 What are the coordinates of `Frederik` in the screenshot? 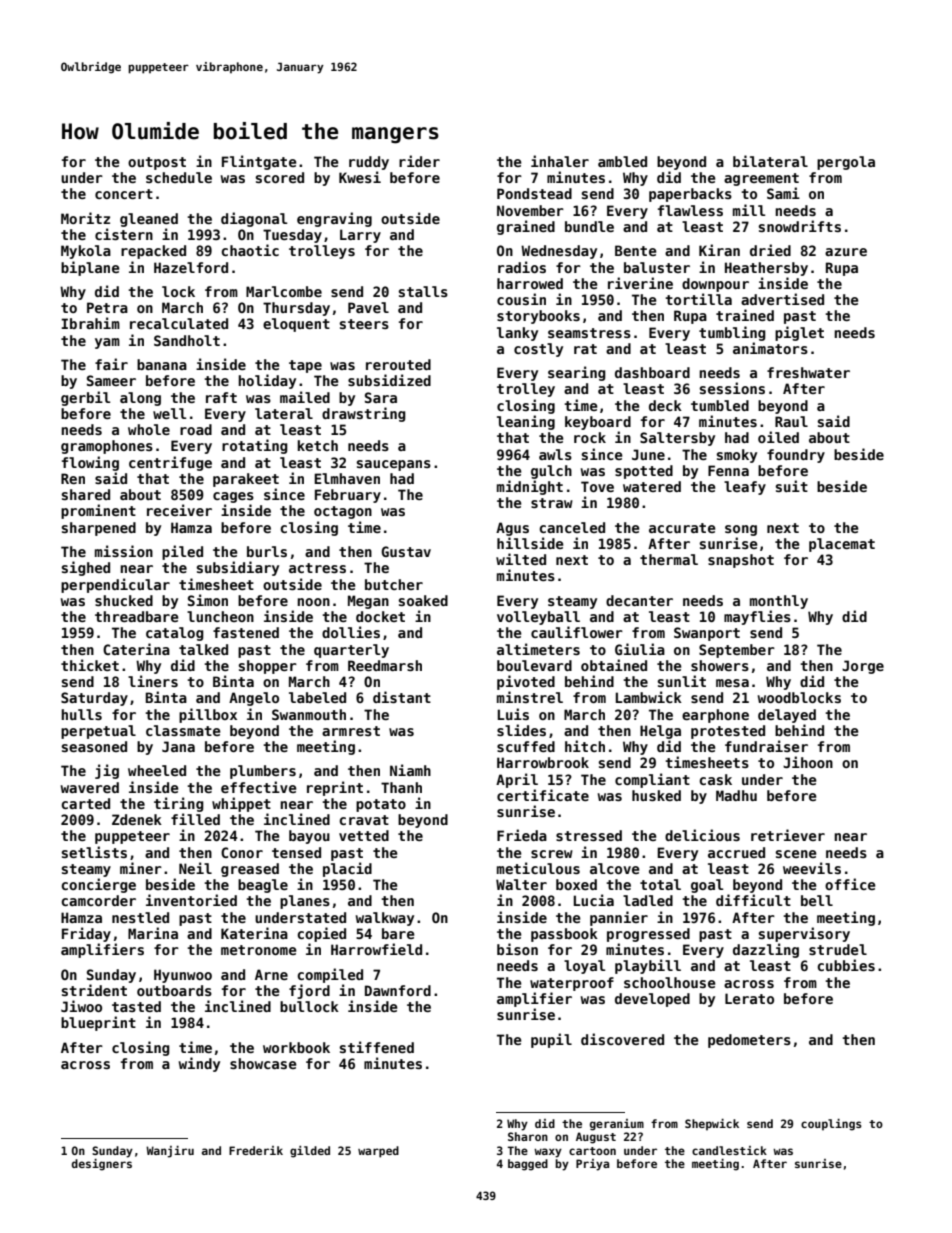 It's located at (256, 1150).
